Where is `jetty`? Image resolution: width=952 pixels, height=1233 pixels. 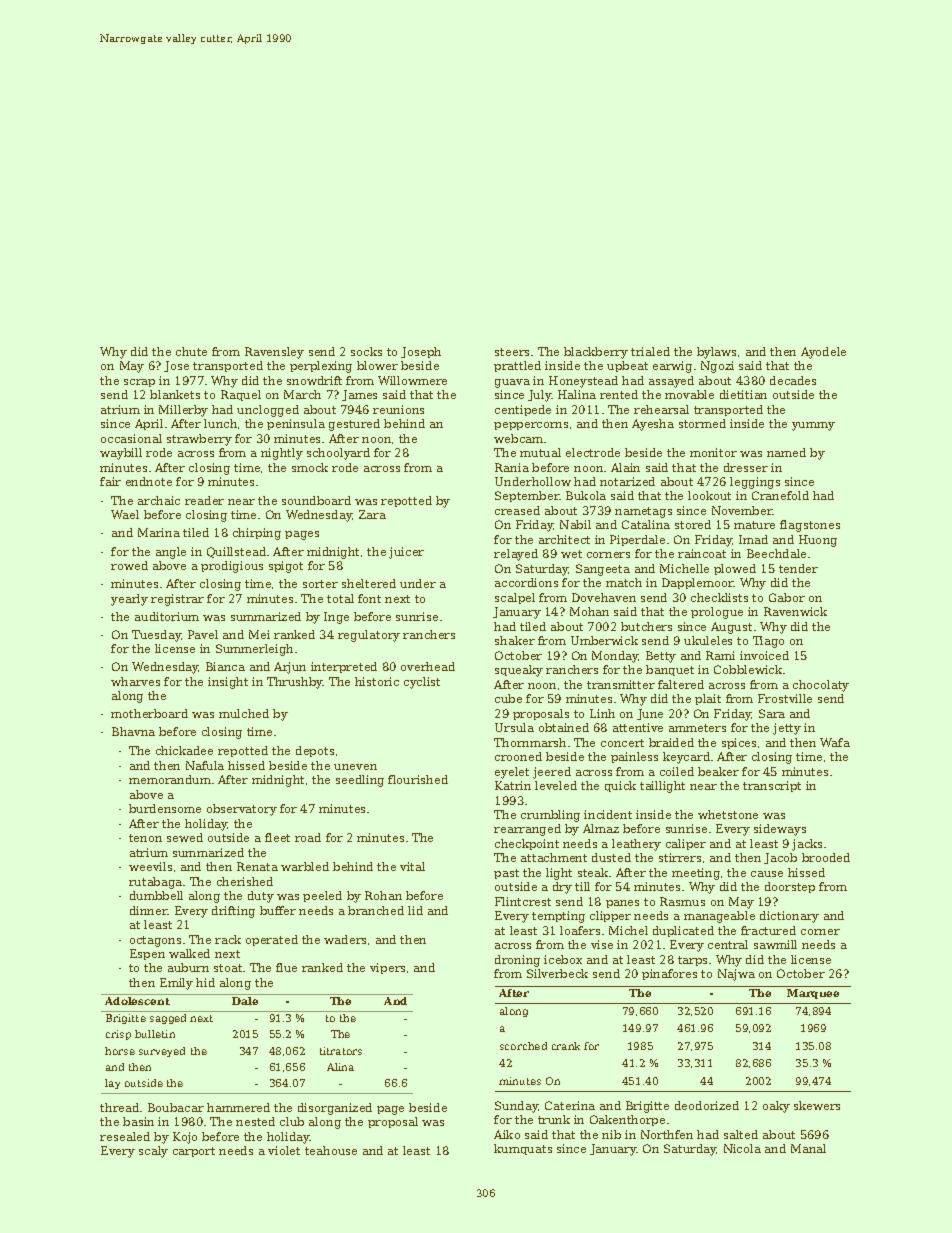 jetty is located at coordinates (787, 729).
